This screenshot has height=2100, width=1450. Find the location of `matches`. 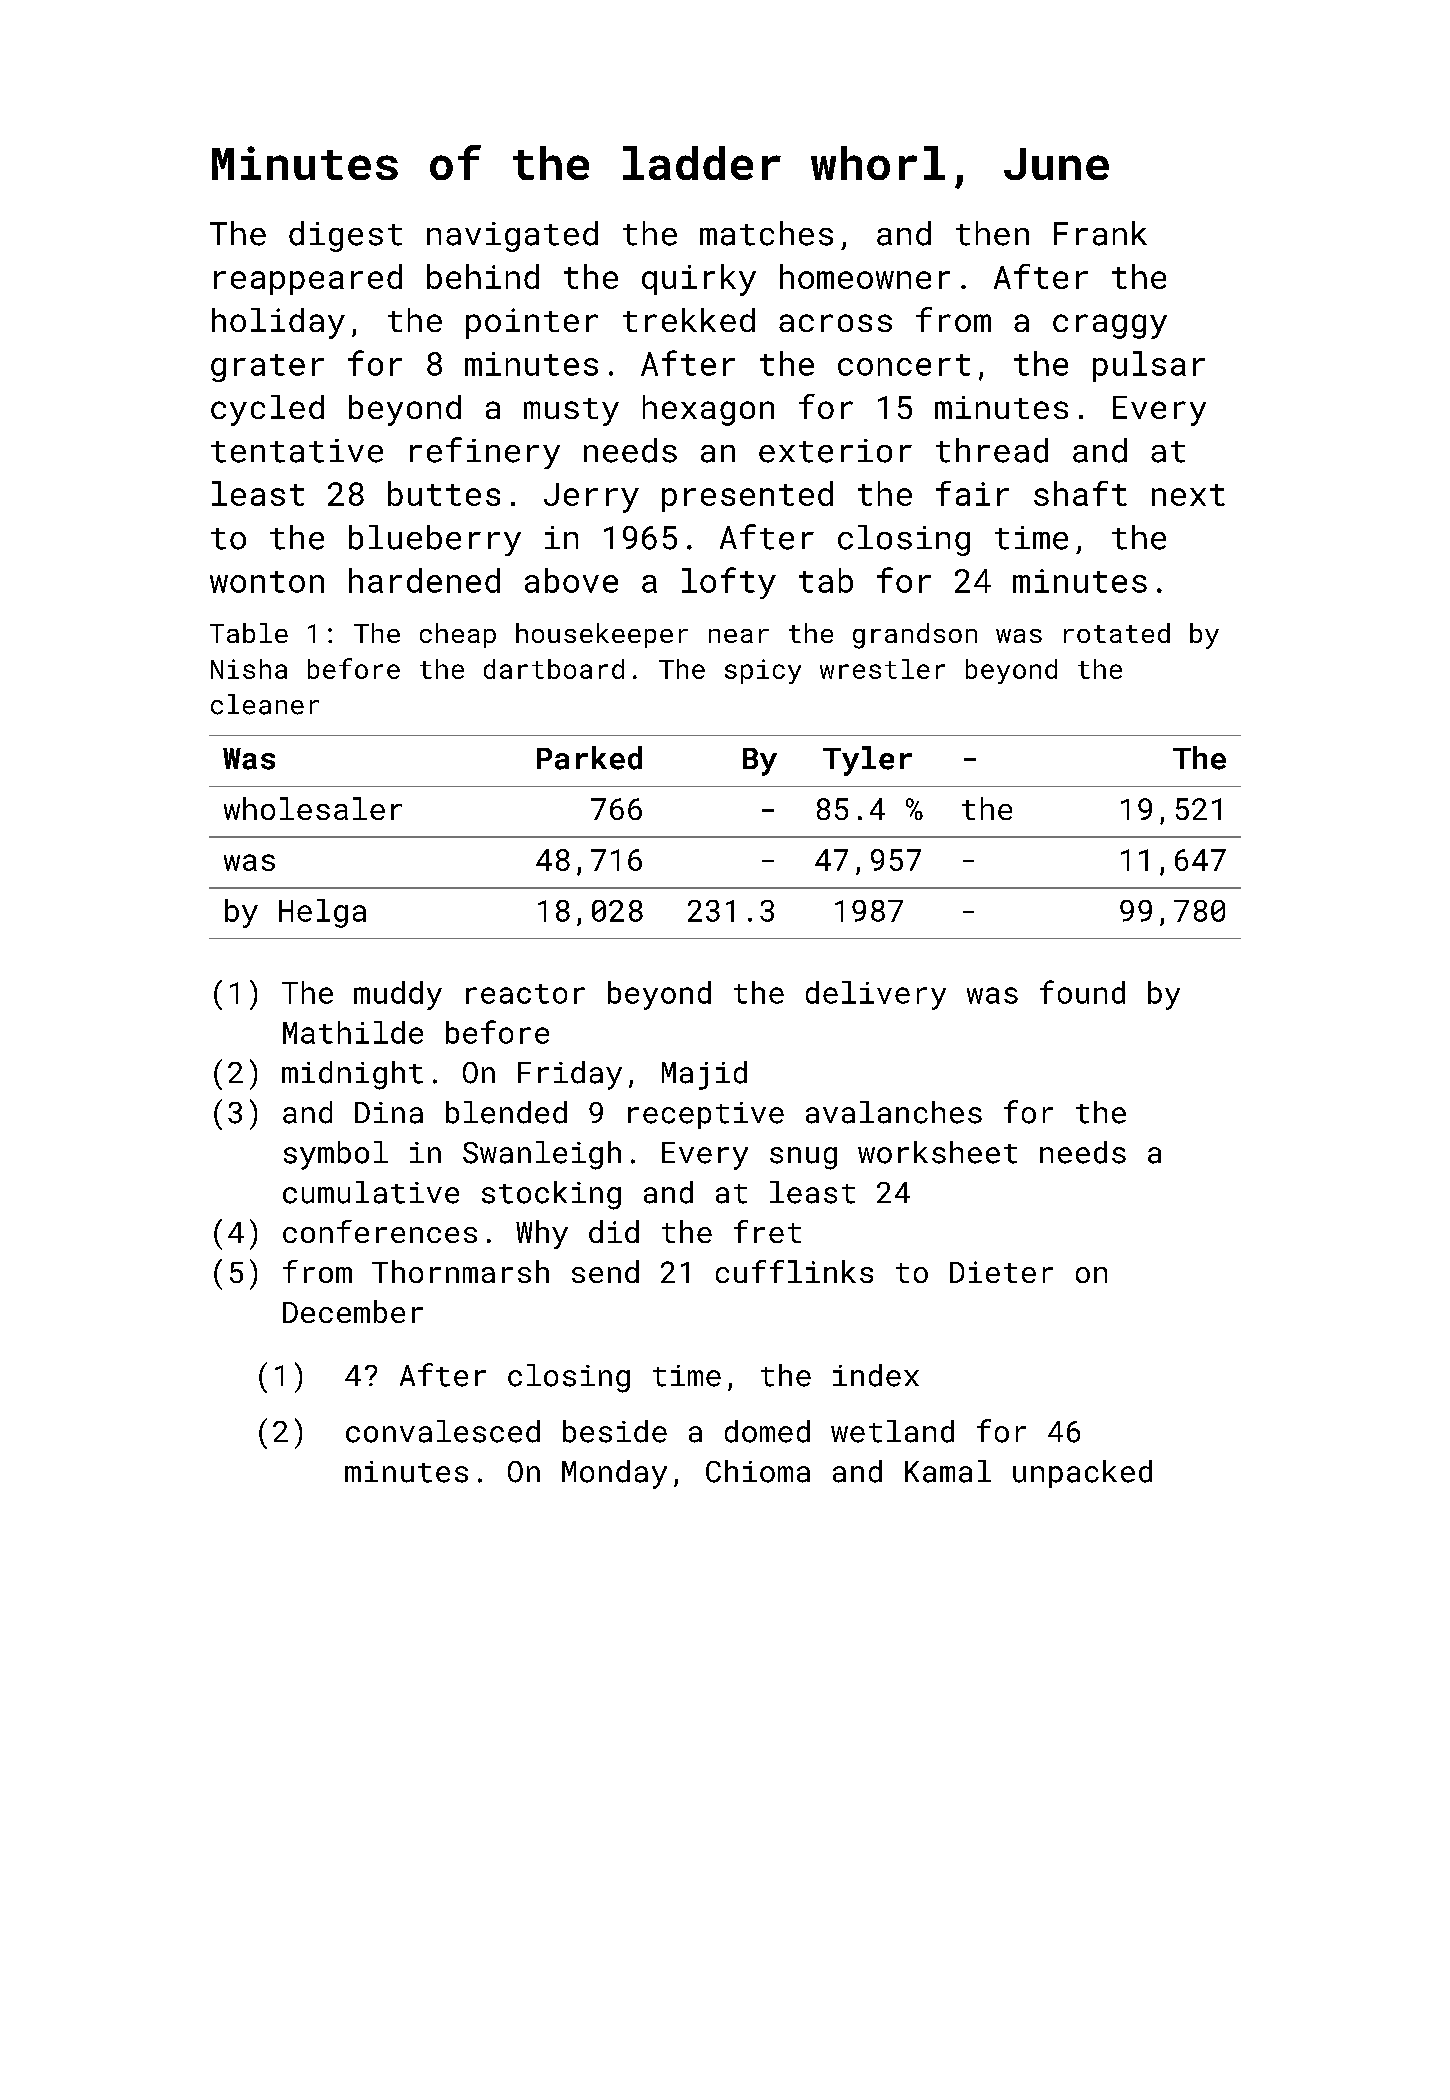

matches is located at coordinates (766, 233).
